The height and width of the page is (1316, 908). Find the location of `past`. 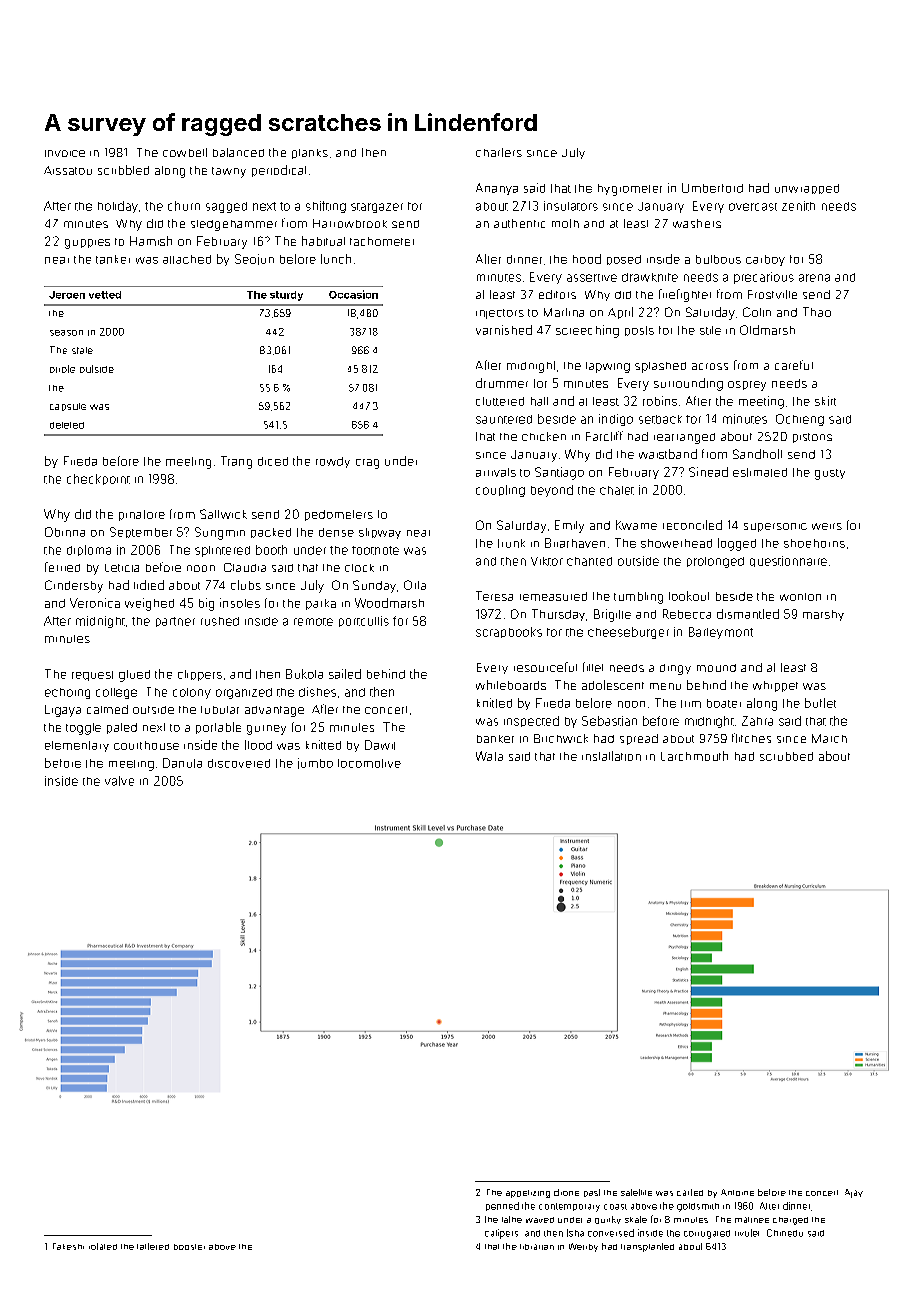

past is located at coordinates (592, 1193).
